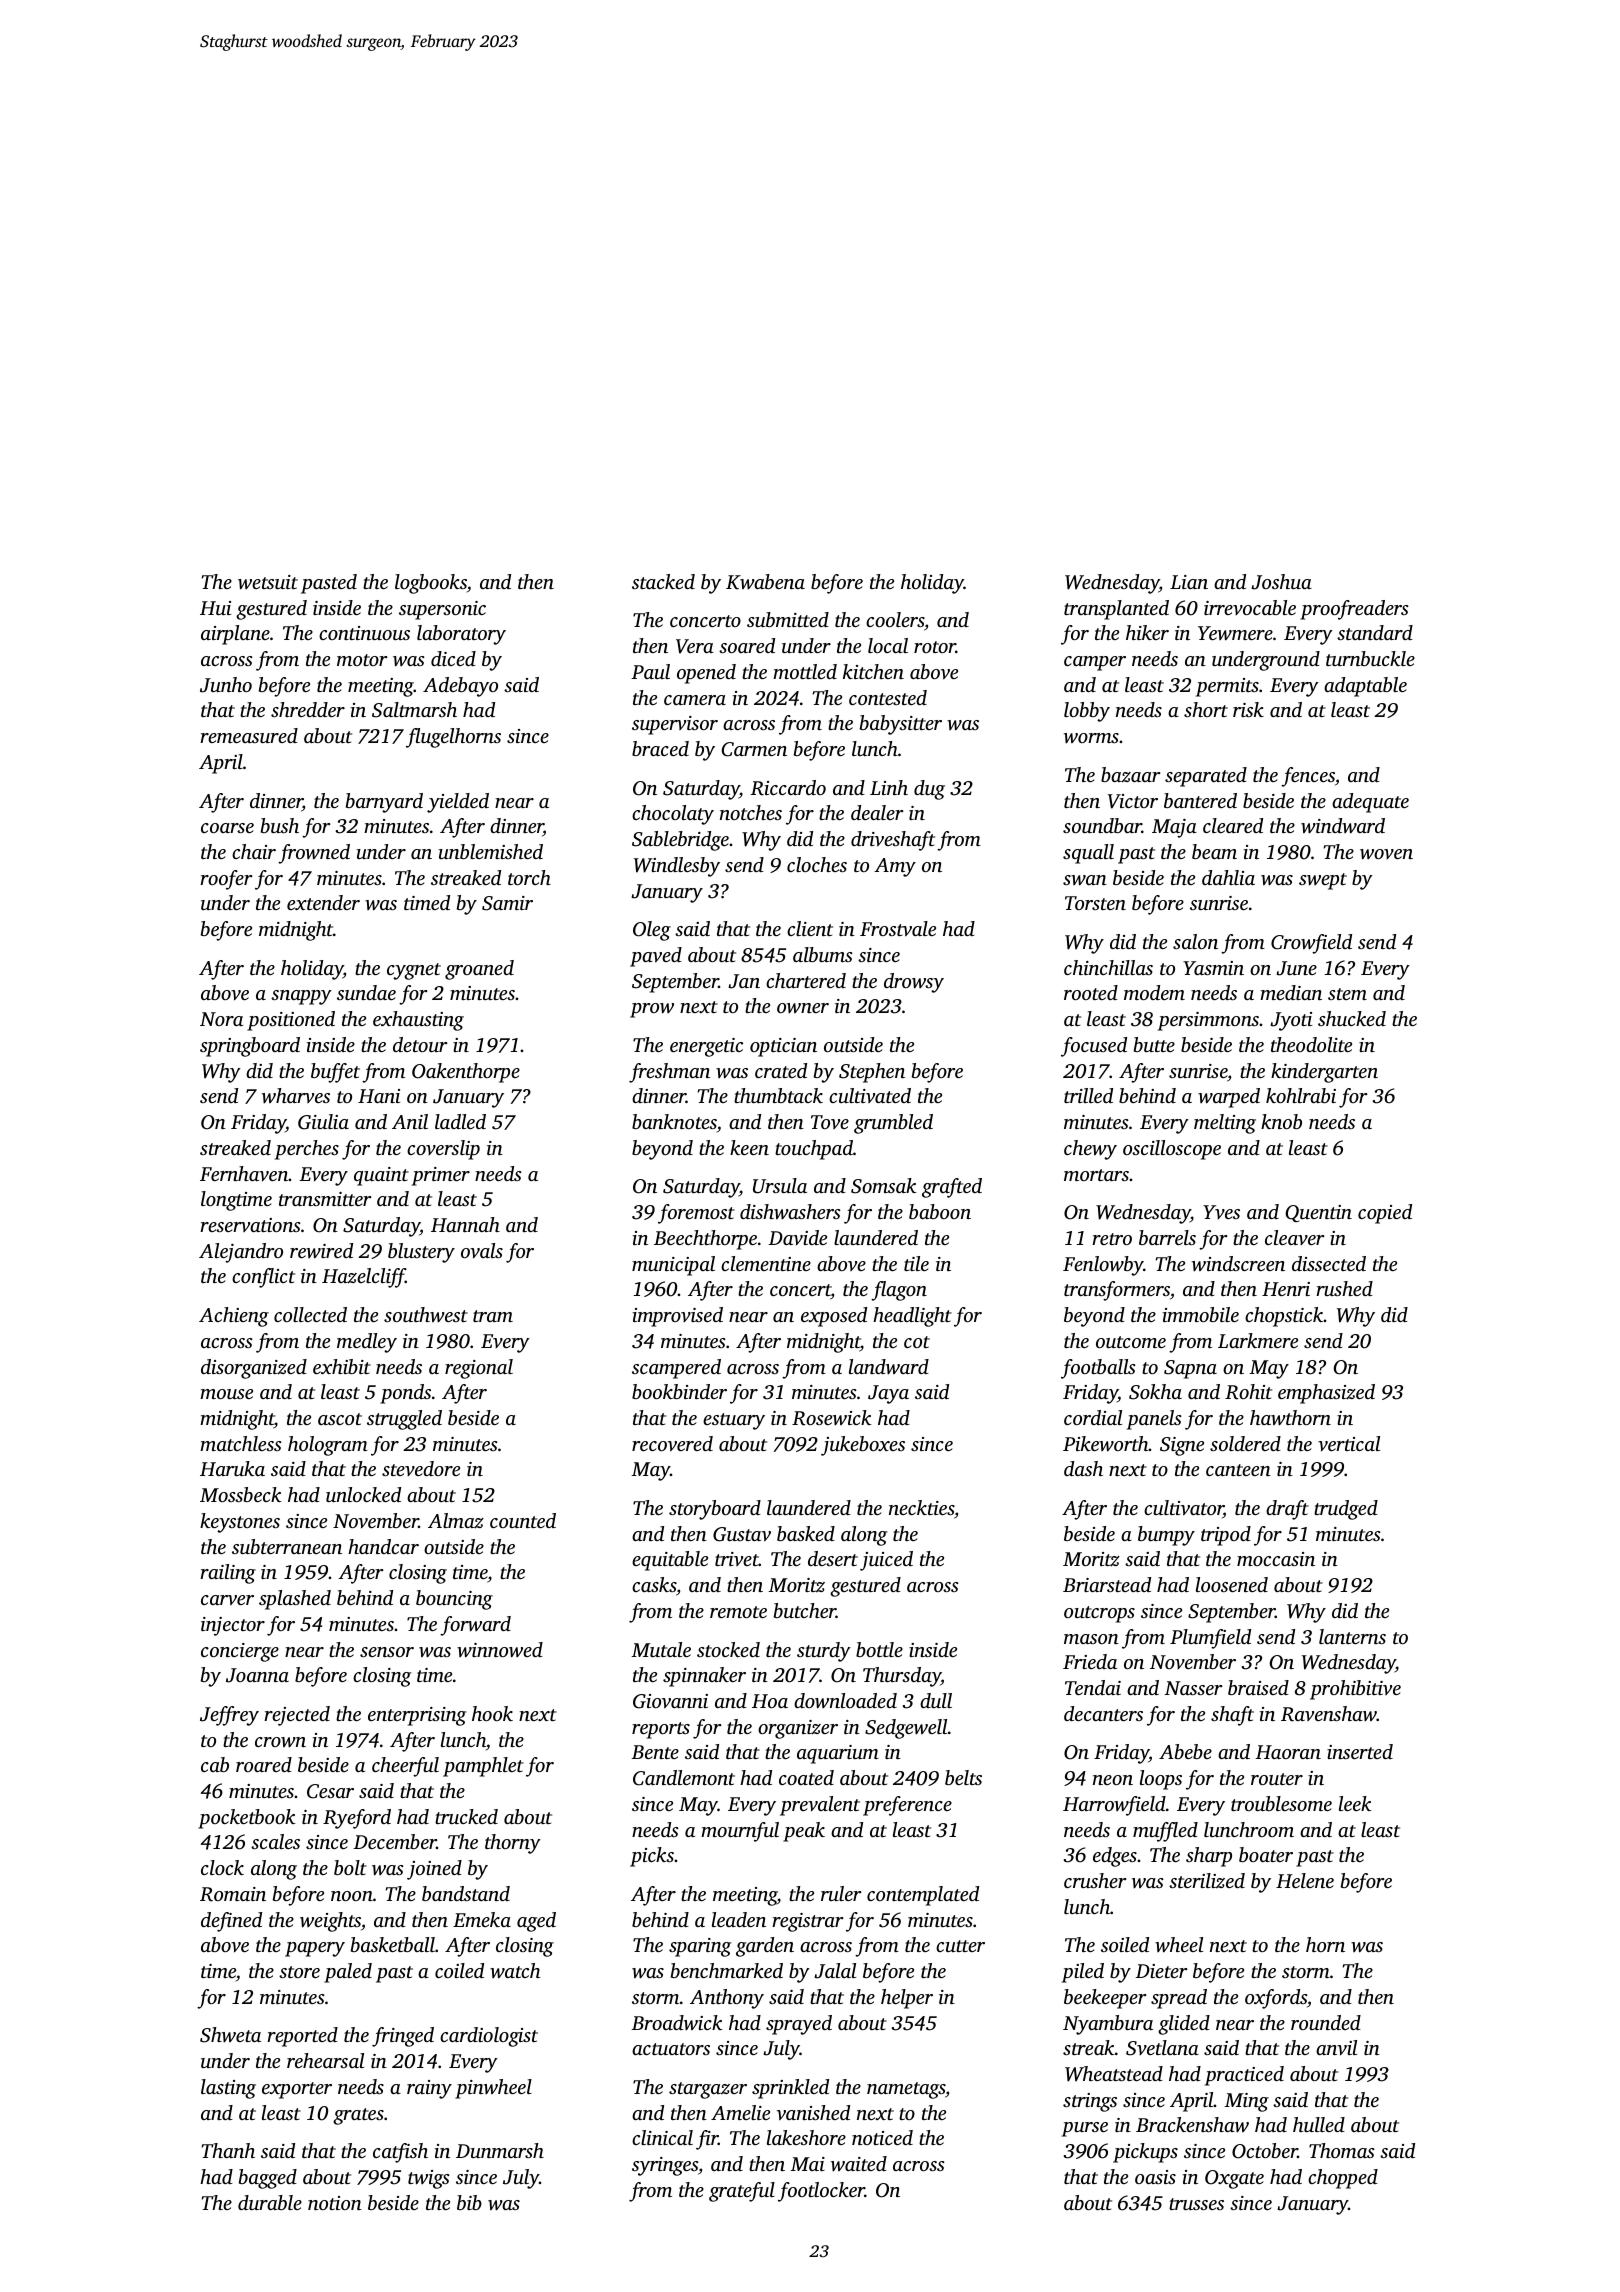 The image size is (1620, 2292). Describe the element at coordinates (228, 2089) in the screenshot. I see `lasting` at that location.
